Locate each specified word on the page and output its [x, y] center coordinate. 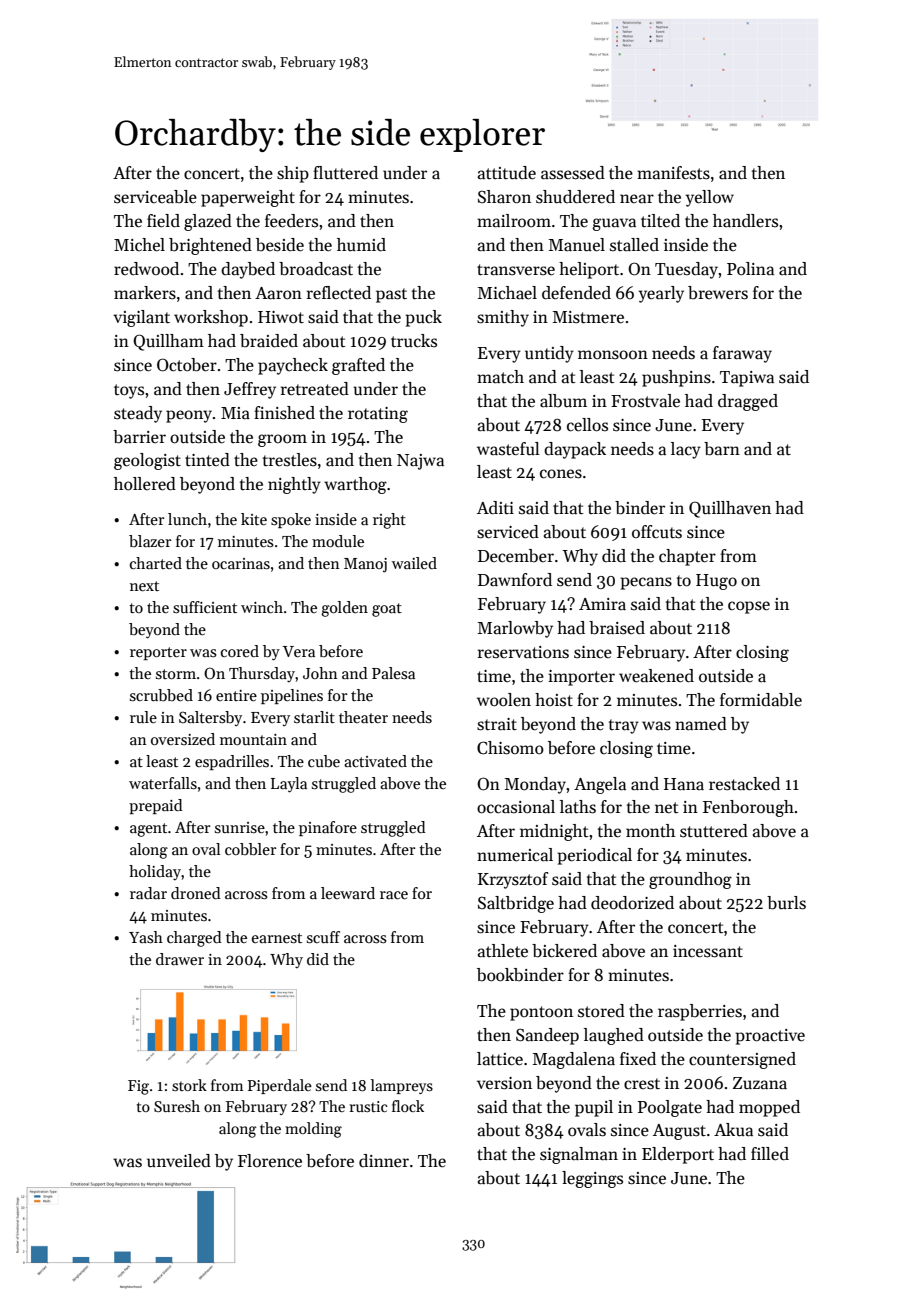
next [144, 586]
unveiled [179, 1161]
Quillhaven [730, 509]
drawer [180, 959]
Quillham [168, 342]
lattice [500, 1059]
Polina [750, 269]
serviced [508, 532]
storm [176, 674]
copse [749, 607]
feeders [291, 221]
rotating [378, 415]
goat [387, 610]
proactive [770, 1037]
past [391, 295]
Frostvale [645, 401]
